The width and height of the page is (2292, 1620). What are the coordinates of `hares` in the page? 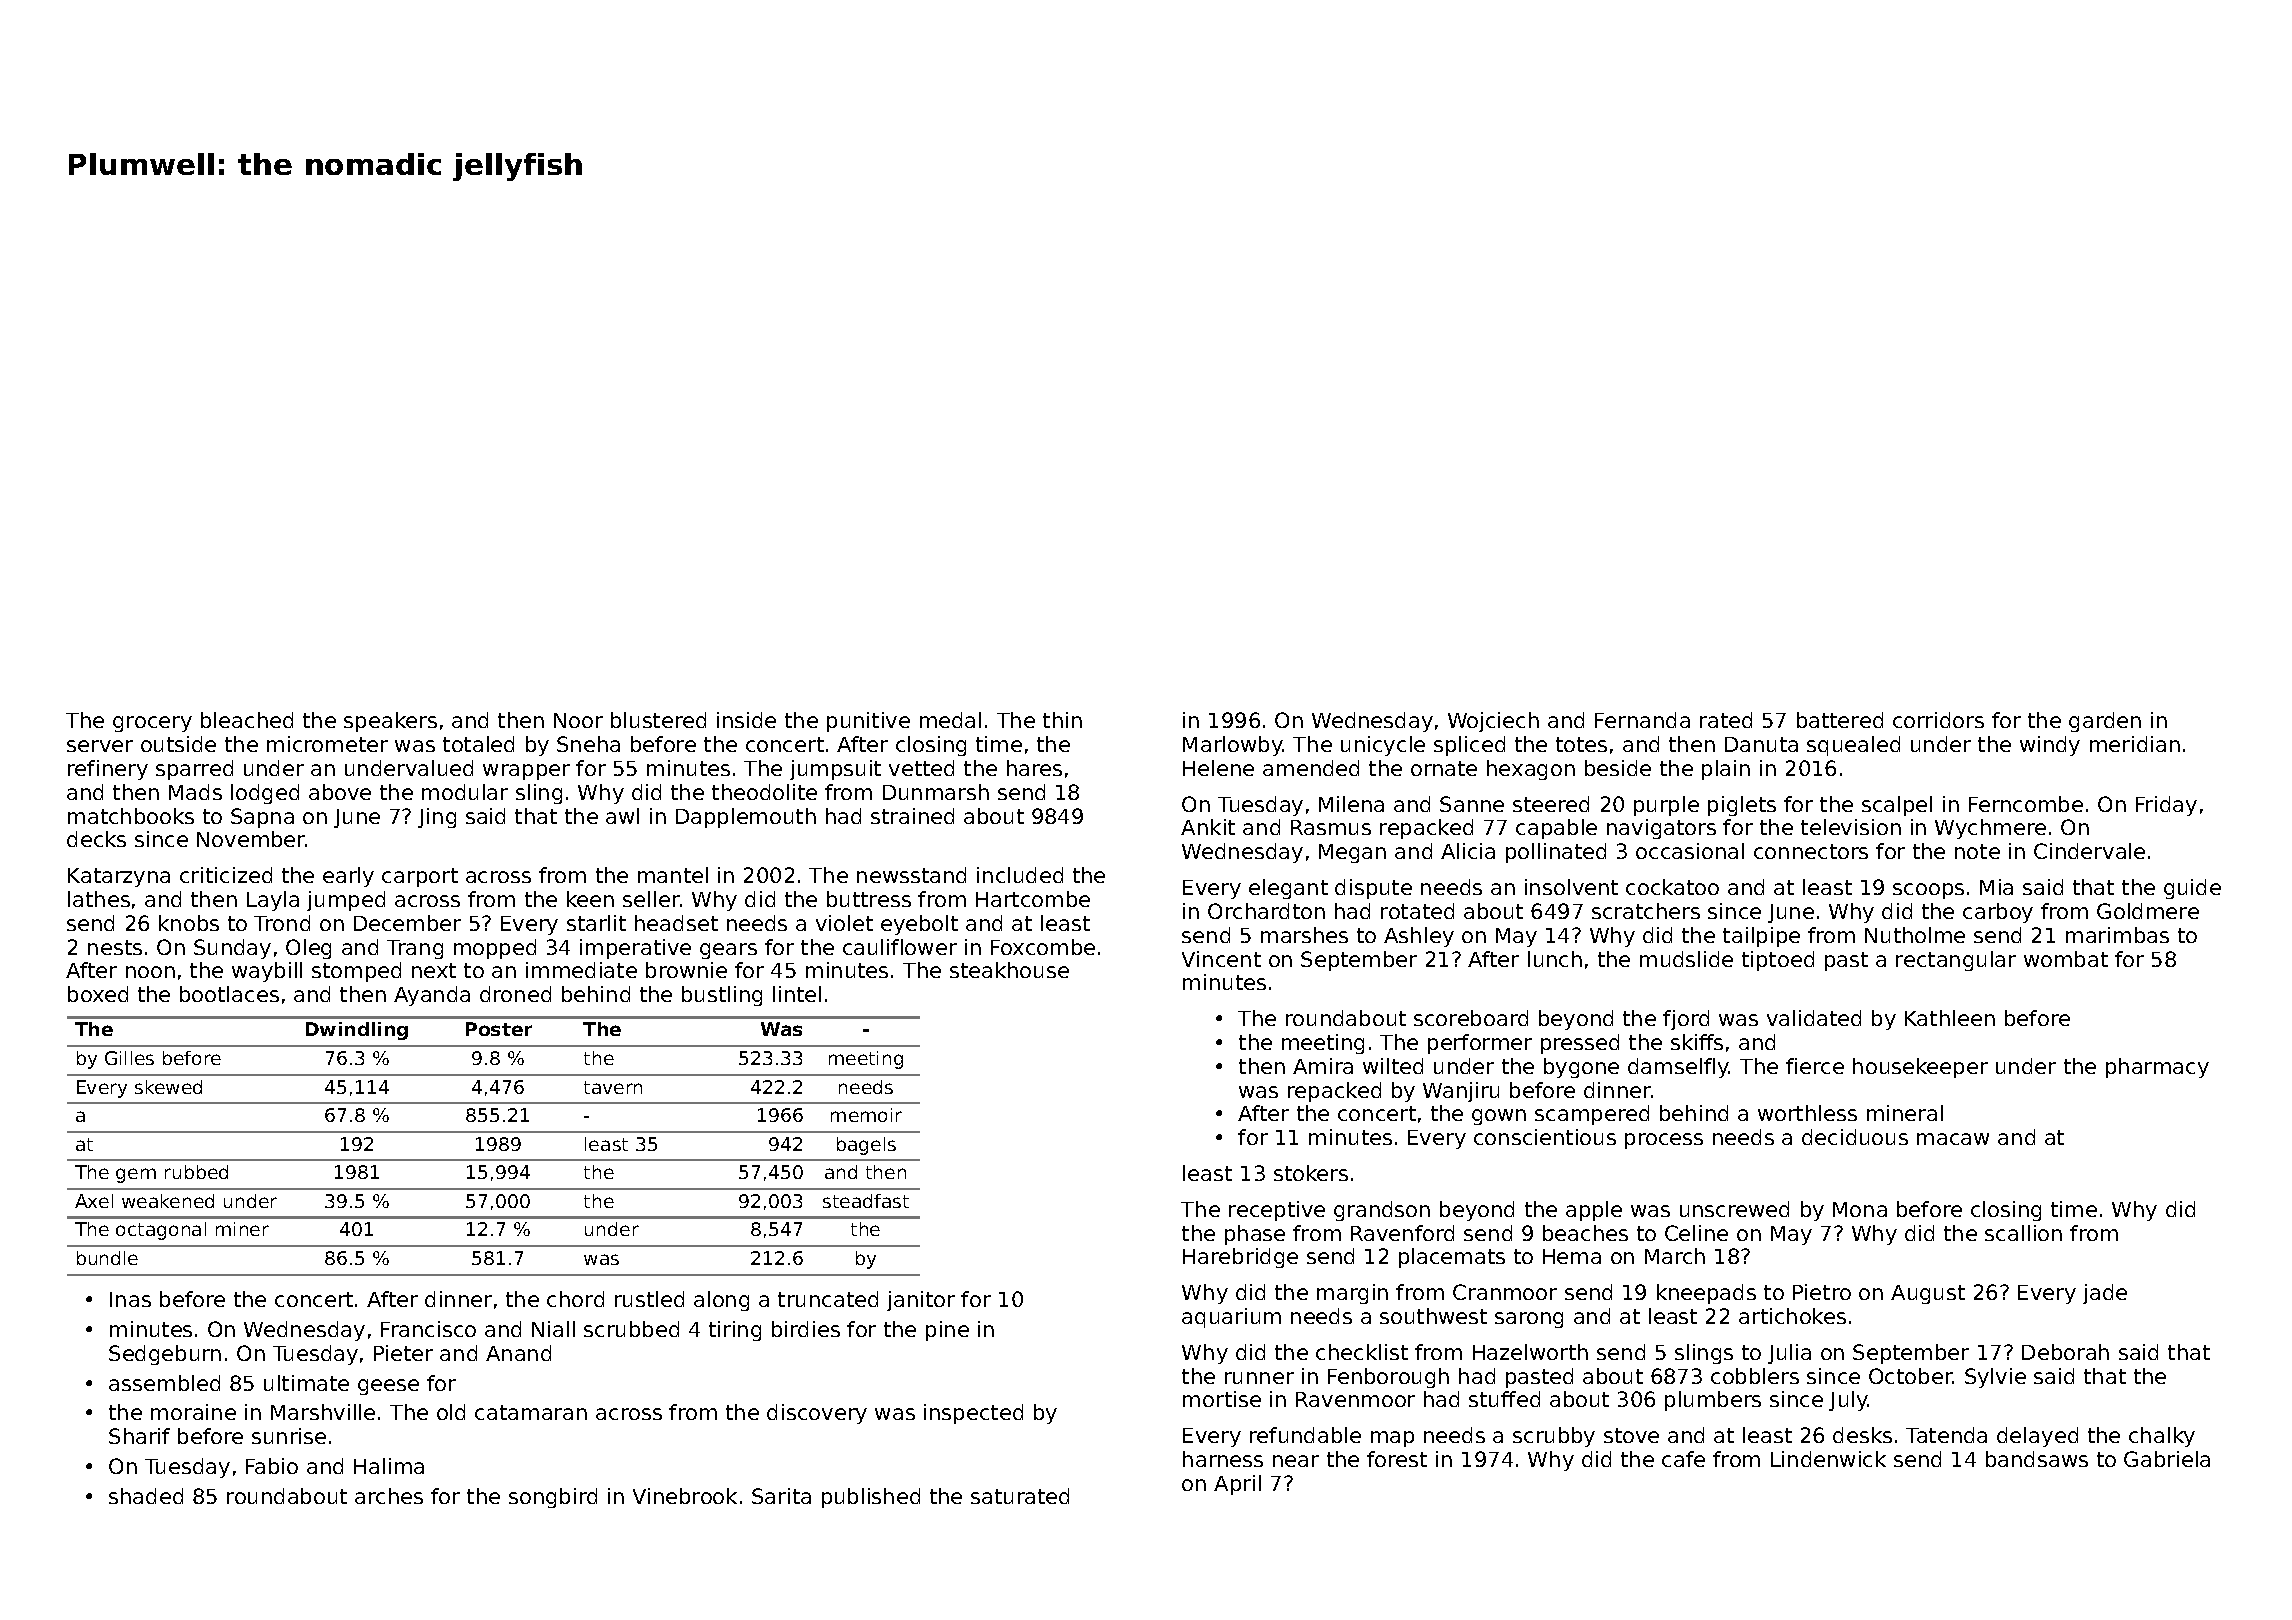 It's located at (1034, 768).
